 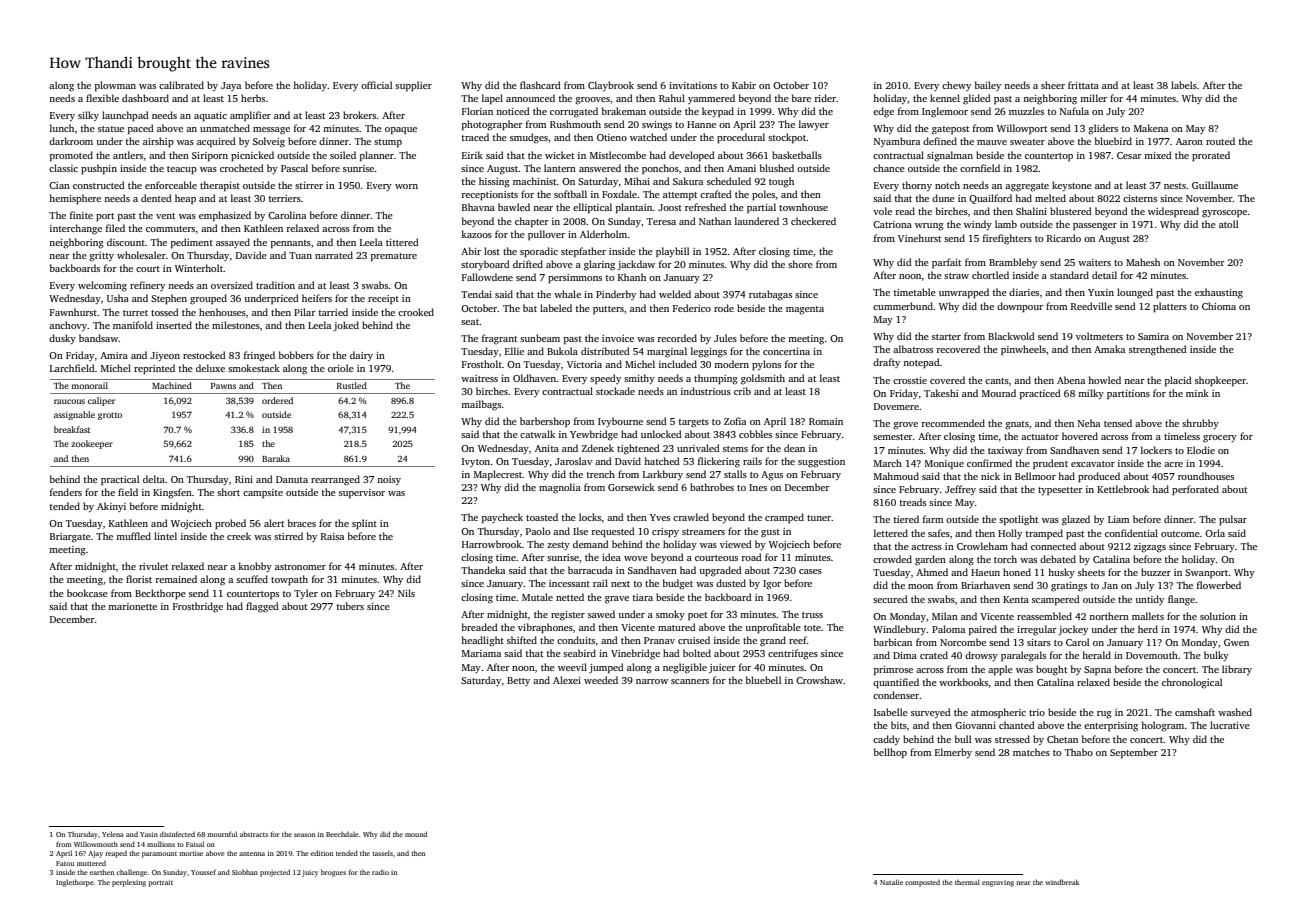 What do you see at coordinates (253, 98) in the page?
I see `herbs` at bounding box center [253, 98].
